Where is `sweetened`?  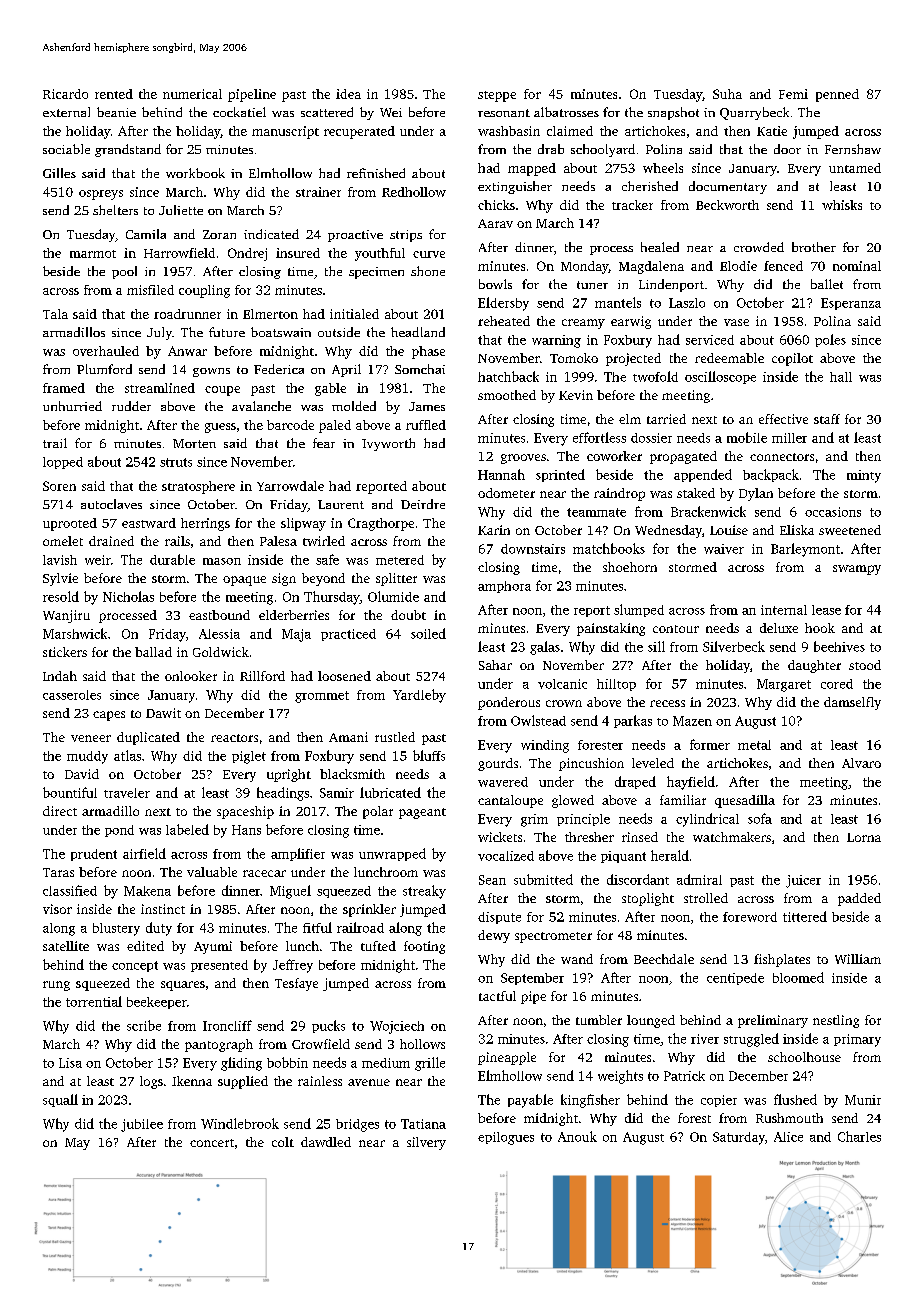 sweetened is located at coordinates (850, 530).
